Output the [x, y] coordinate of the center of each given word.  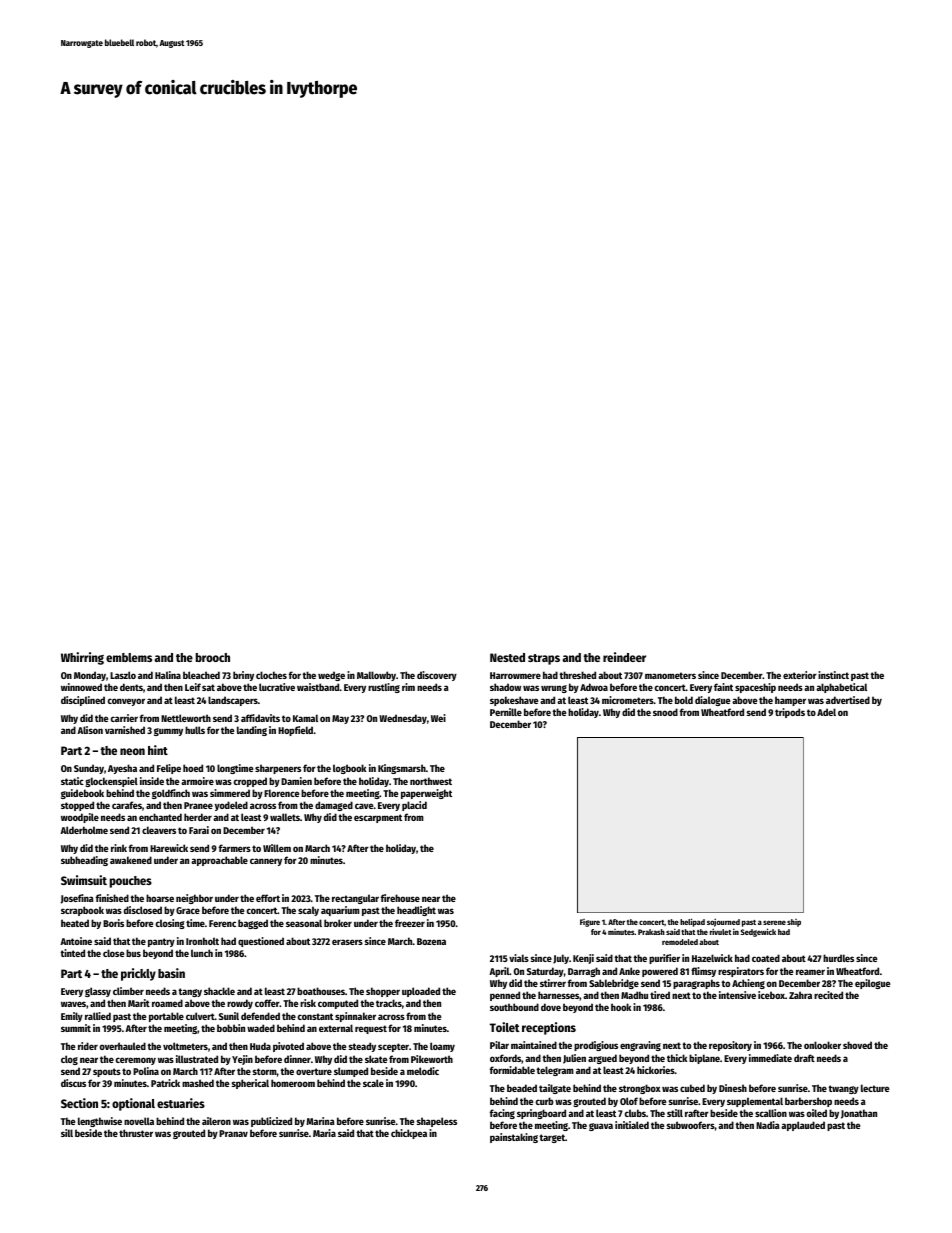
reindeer [624, 657]
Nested [507, 657]
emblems [129, 657]
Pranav [233, 1133]
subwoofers [691, 1125]
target [552, 1138]
